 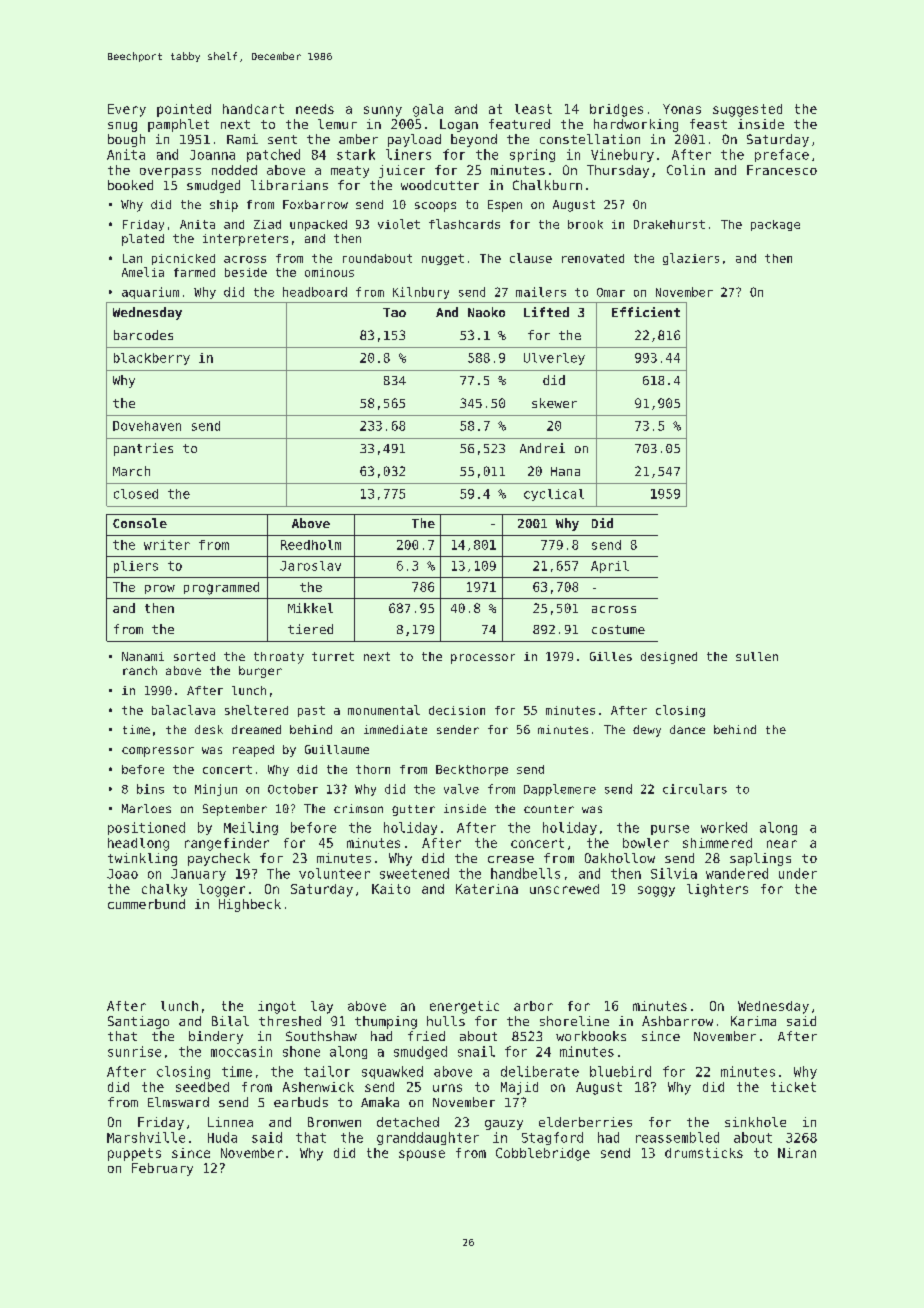 I want to click on Cobblebridge, so click(x=543, y=1154).
